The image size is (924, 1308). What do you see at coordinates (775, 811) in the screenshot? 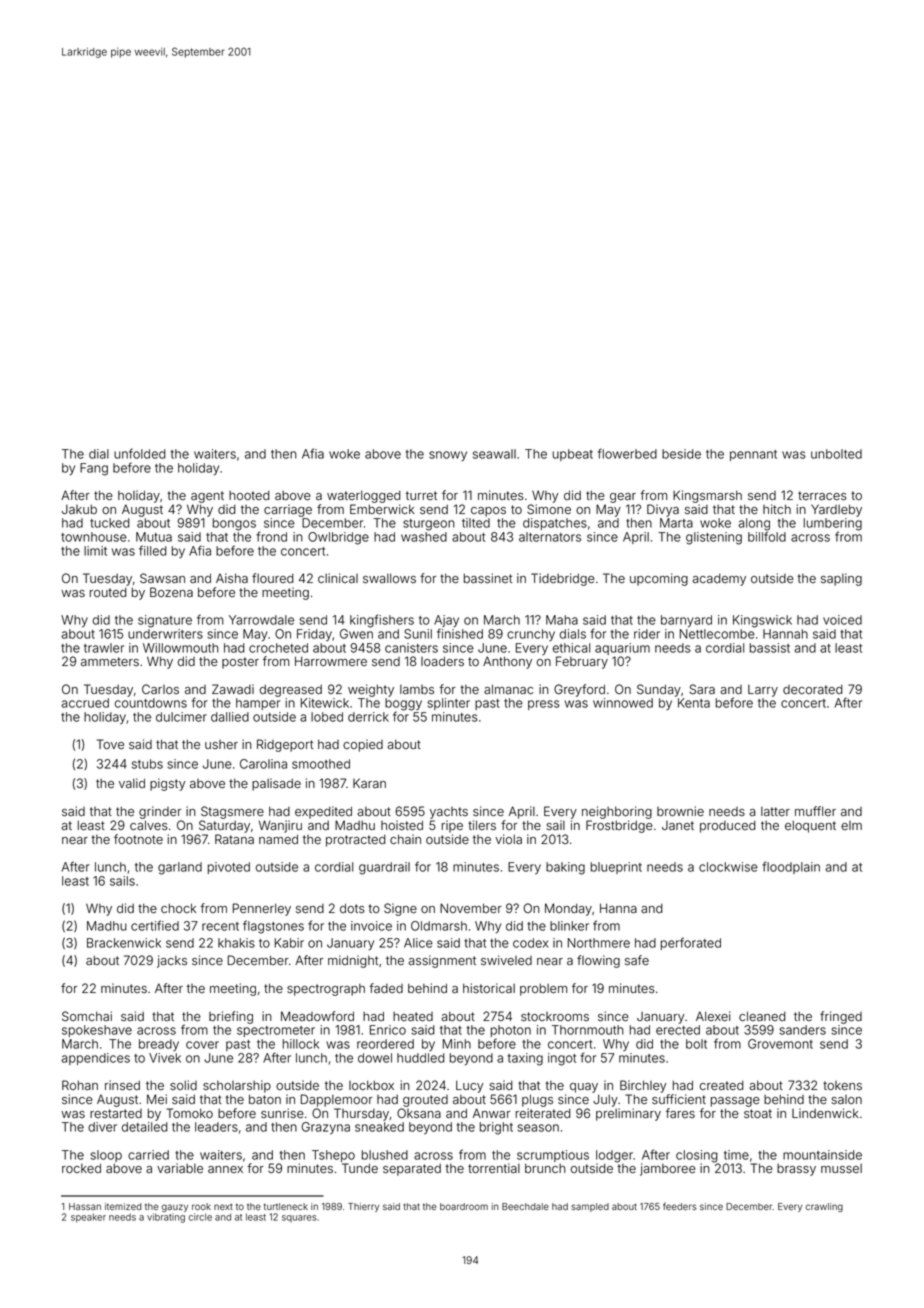
I see `latter` at bounding box center [775, 811].
